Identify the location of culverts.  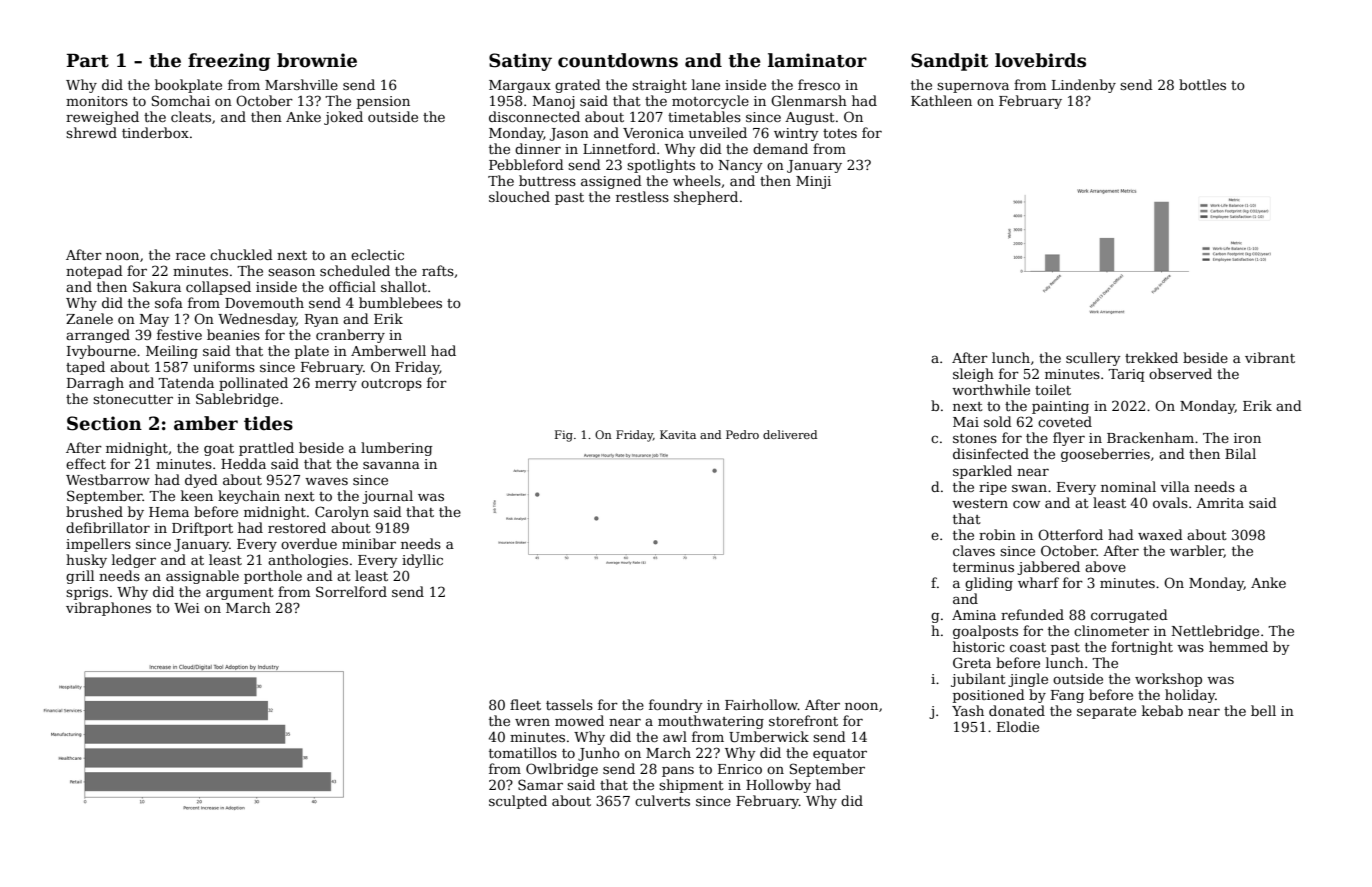
(662, 800).
